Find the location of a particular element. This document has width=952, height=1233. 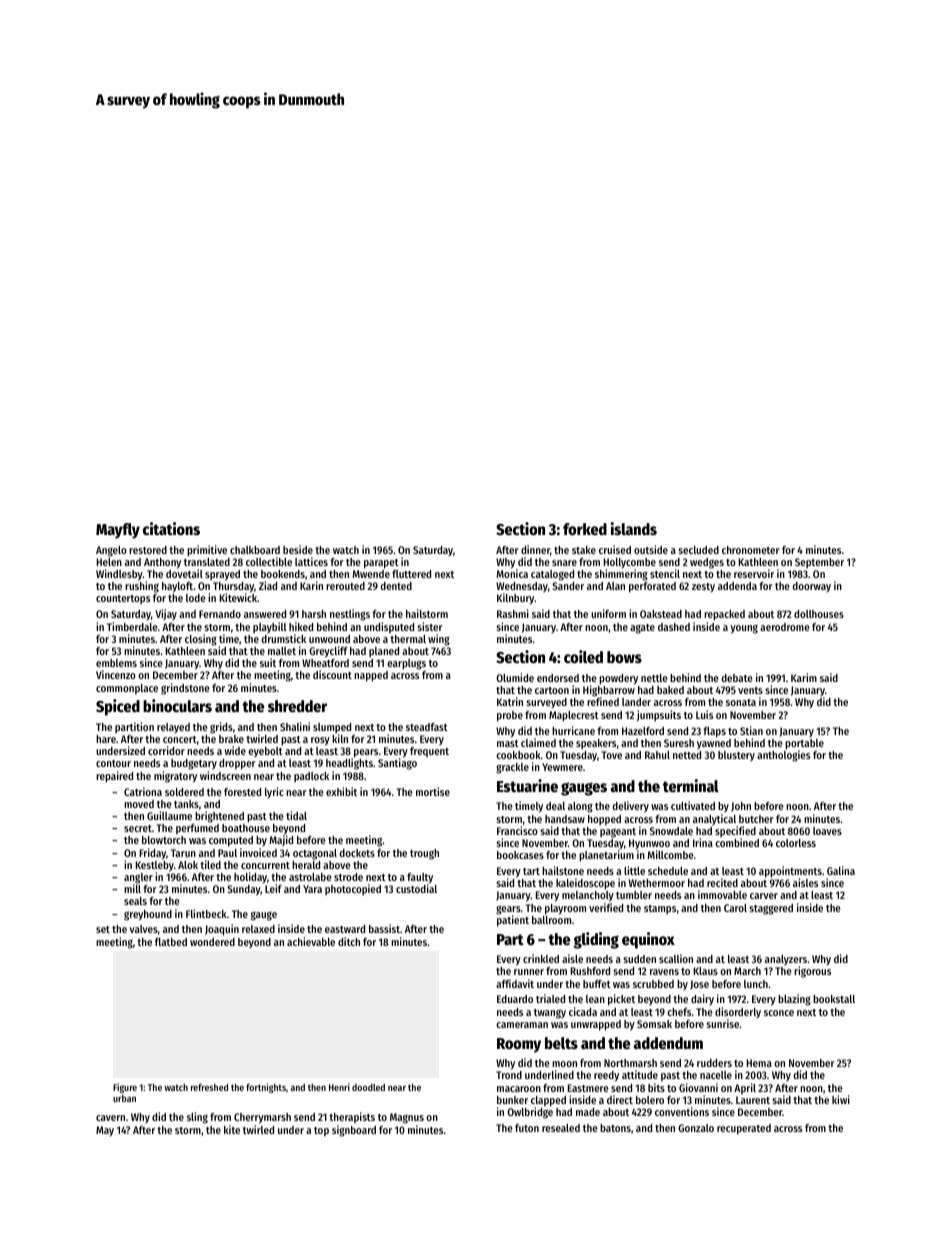

binoculars is located at coordinates (177, 706).
